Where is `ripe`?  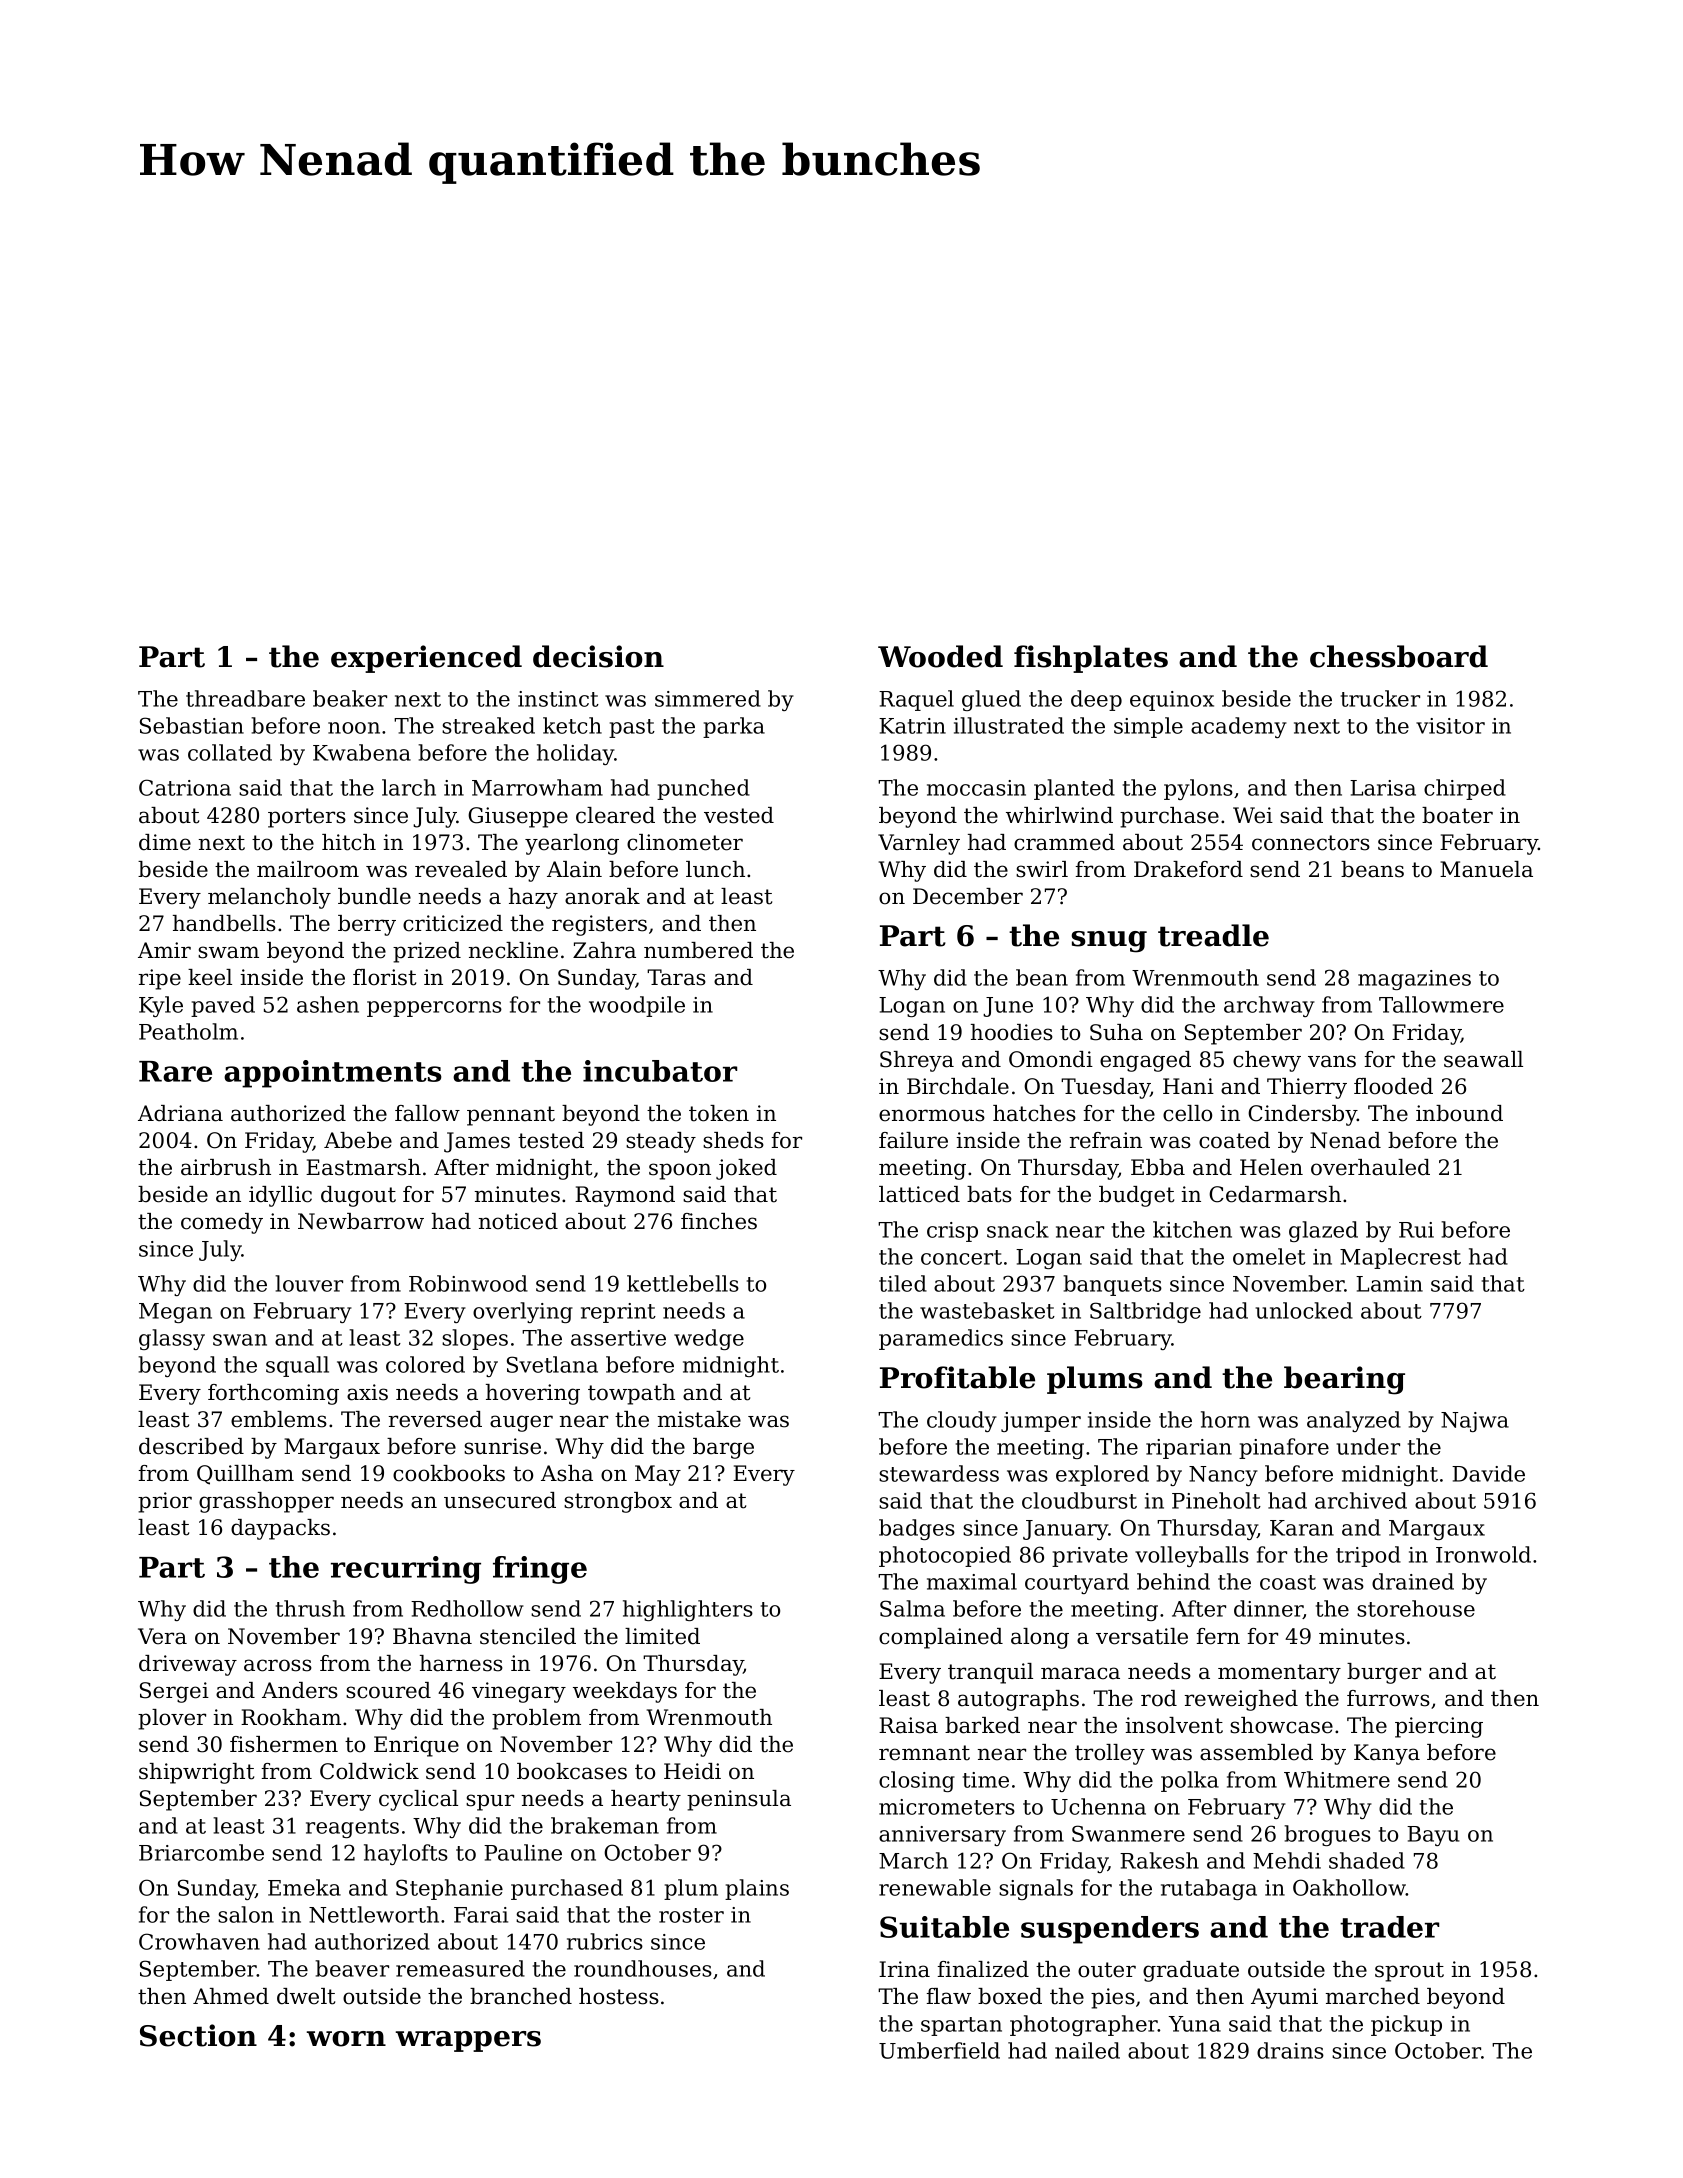
ripe is located at coordinates (160, 979).
